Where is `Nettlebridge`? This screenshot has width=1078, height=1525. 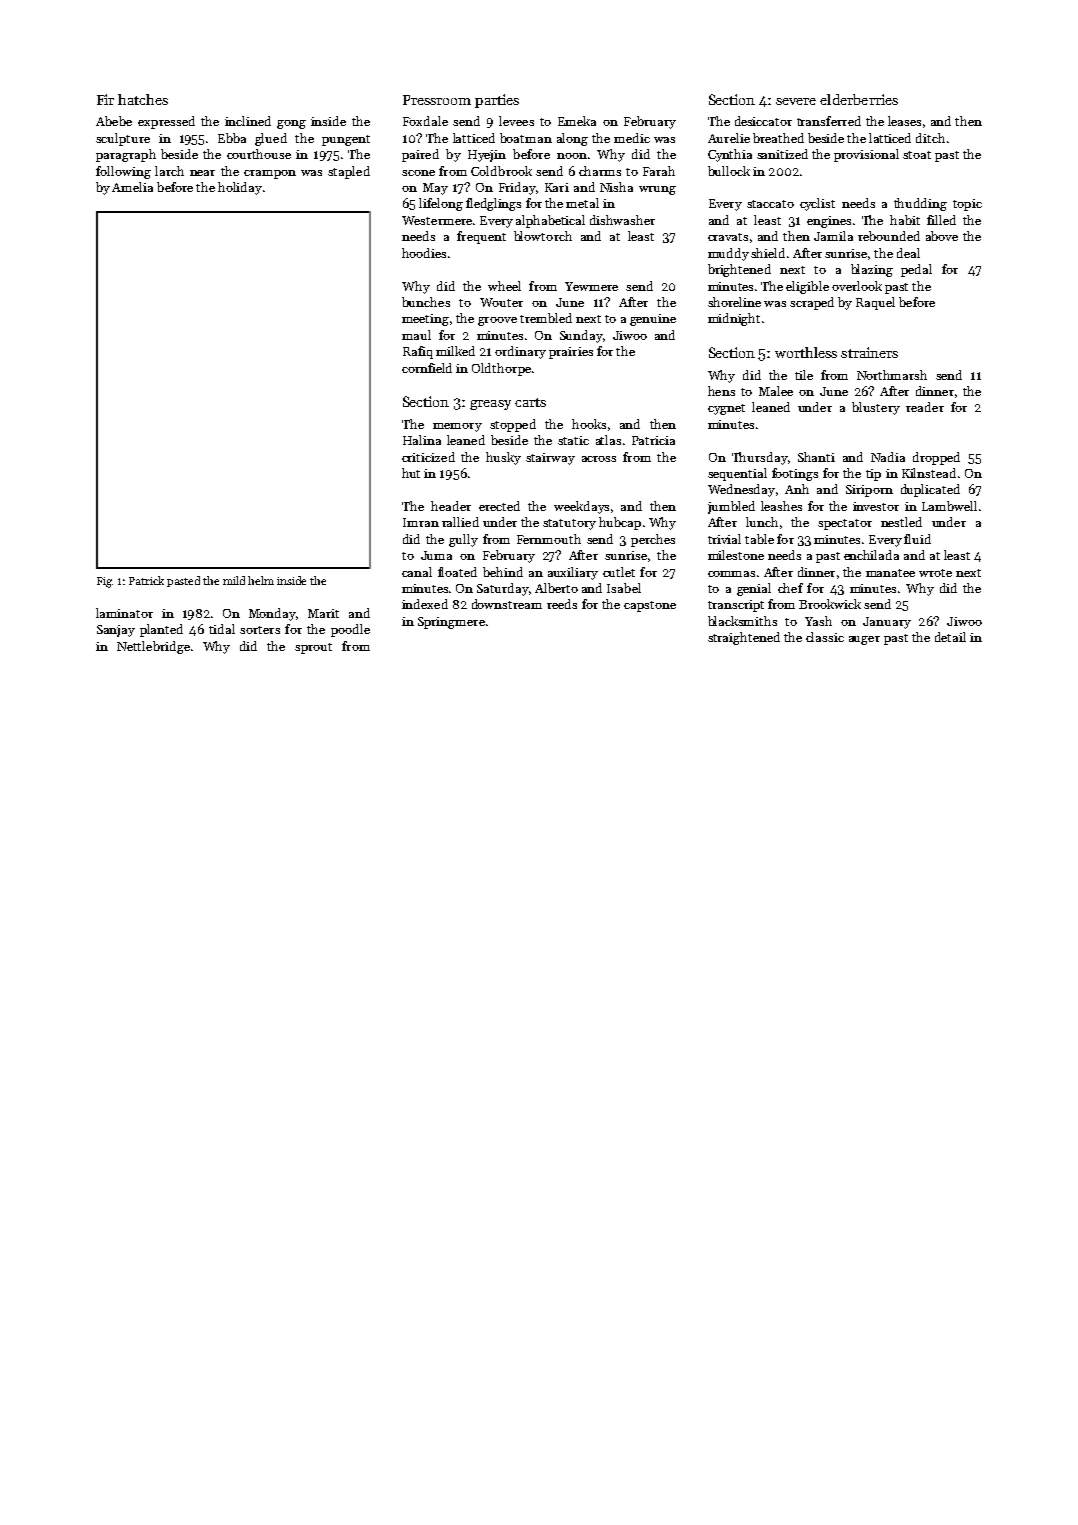
Nettlebridge is located at coordinates (153, 647).
